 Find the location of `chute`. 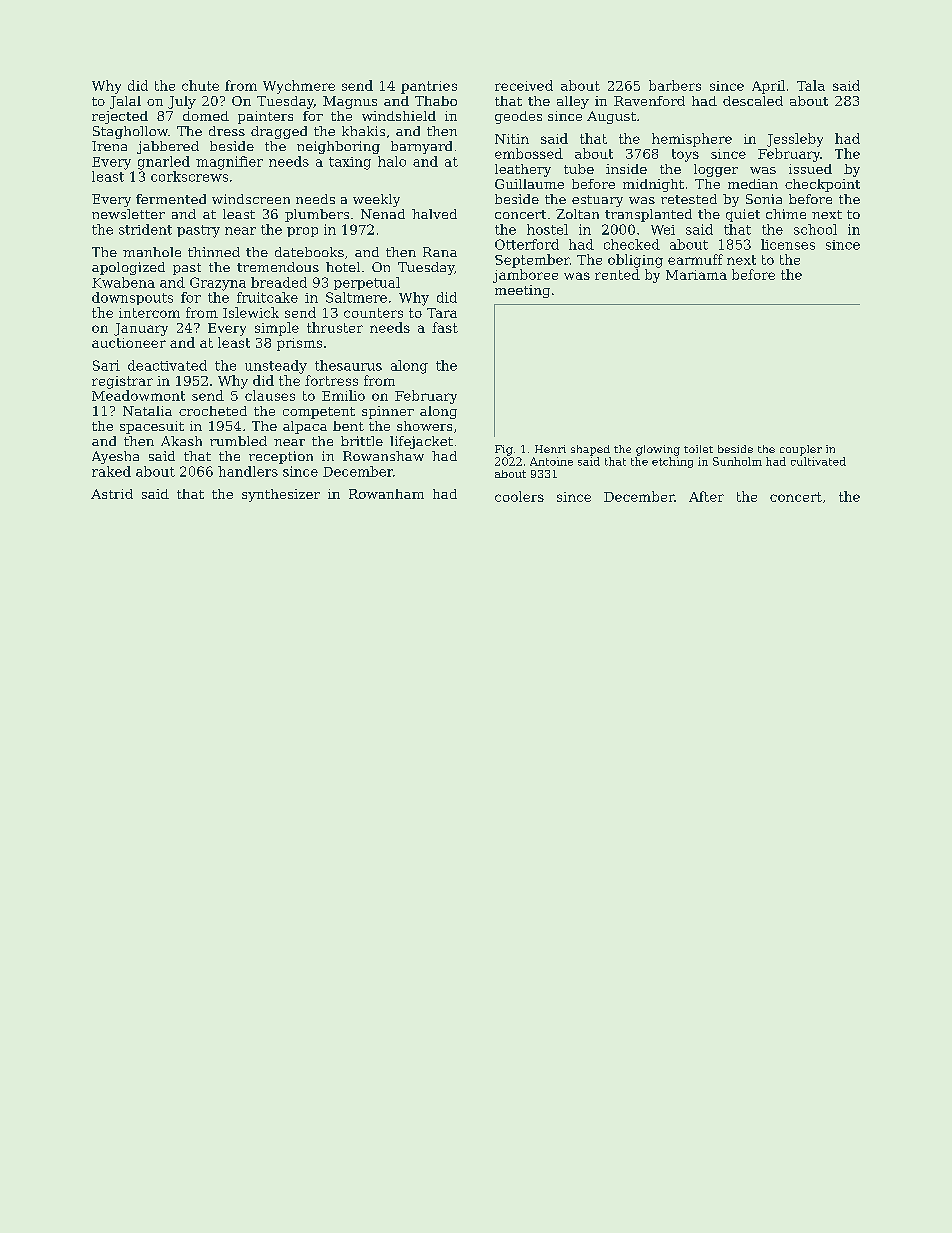

chute is located at coordinates (200, 85).
